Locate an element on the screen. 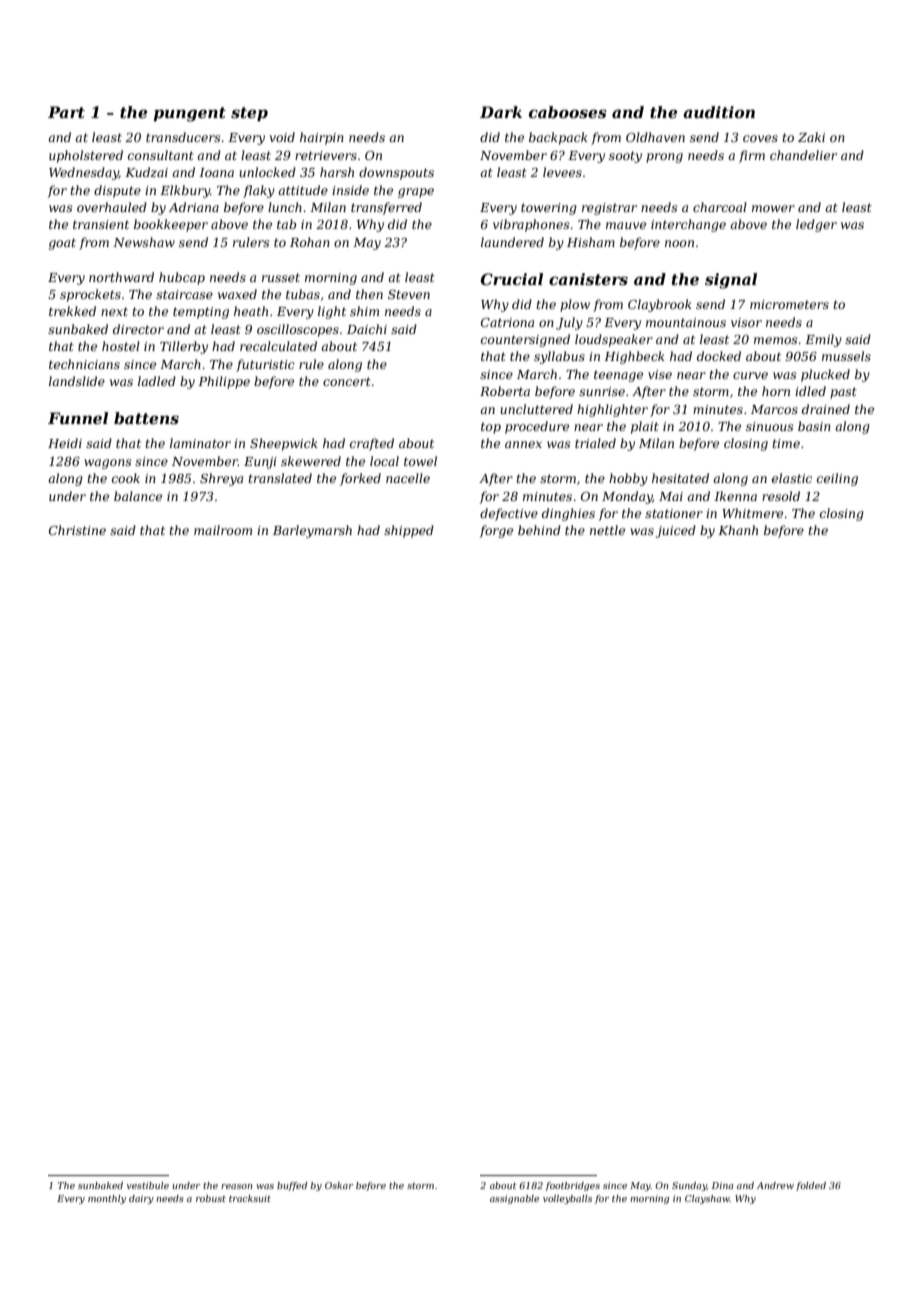  folded is located at coordinates (811, 1186).
